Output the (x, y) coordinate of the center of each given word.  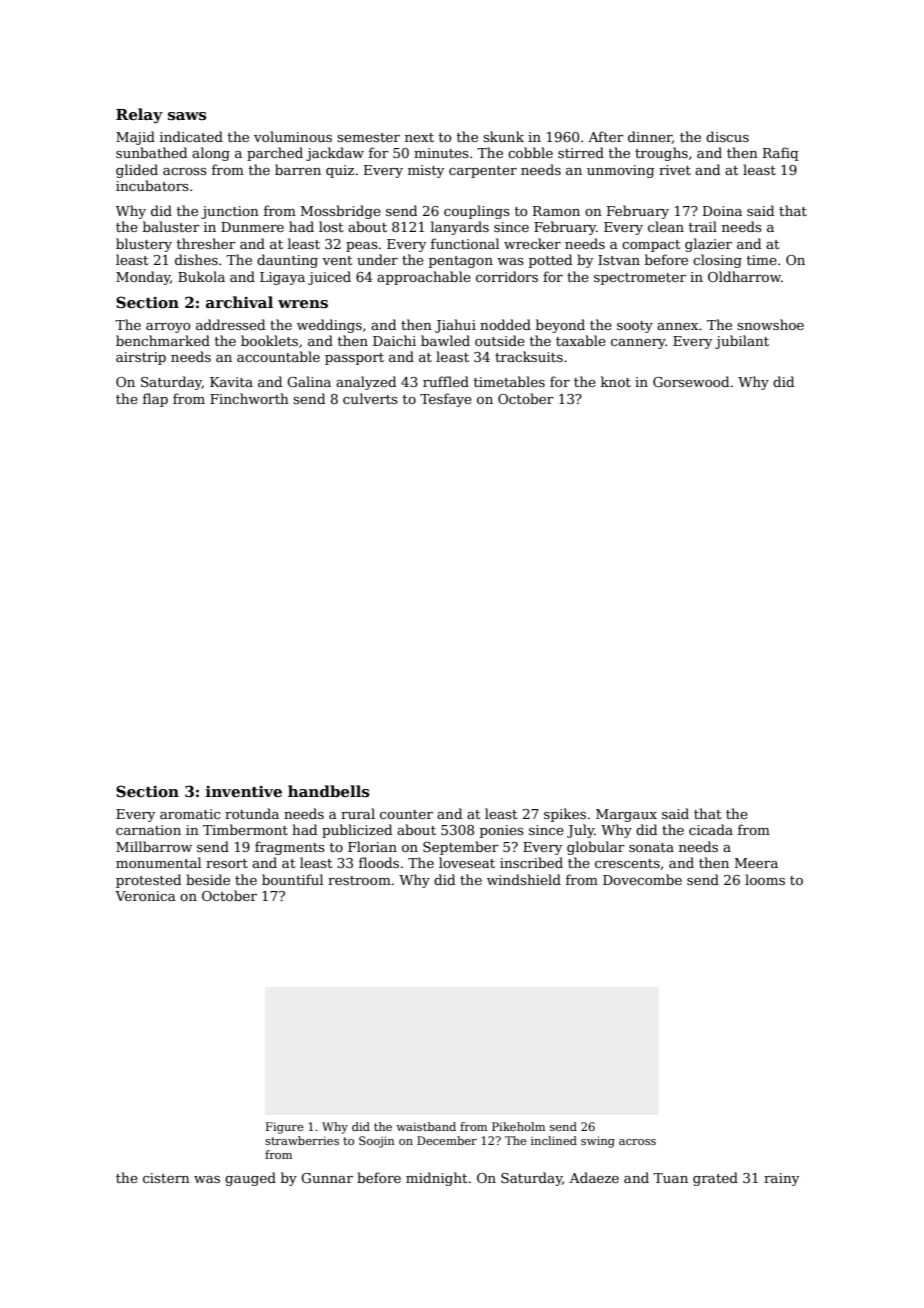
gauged (250, 1179)
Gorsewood (691, 381)
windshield (524, 879)
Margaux (626, 815)
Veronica (145, 896)
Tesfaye (446, 400)
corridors (507, 276)
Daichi (394, 340)
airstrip (141, 358)
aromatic (190, 814)
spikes (565, 815)
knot (616, 381)
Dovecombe (642, 879)
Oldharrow (744, 276)
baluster (171, 226)
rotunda (252, 813)
